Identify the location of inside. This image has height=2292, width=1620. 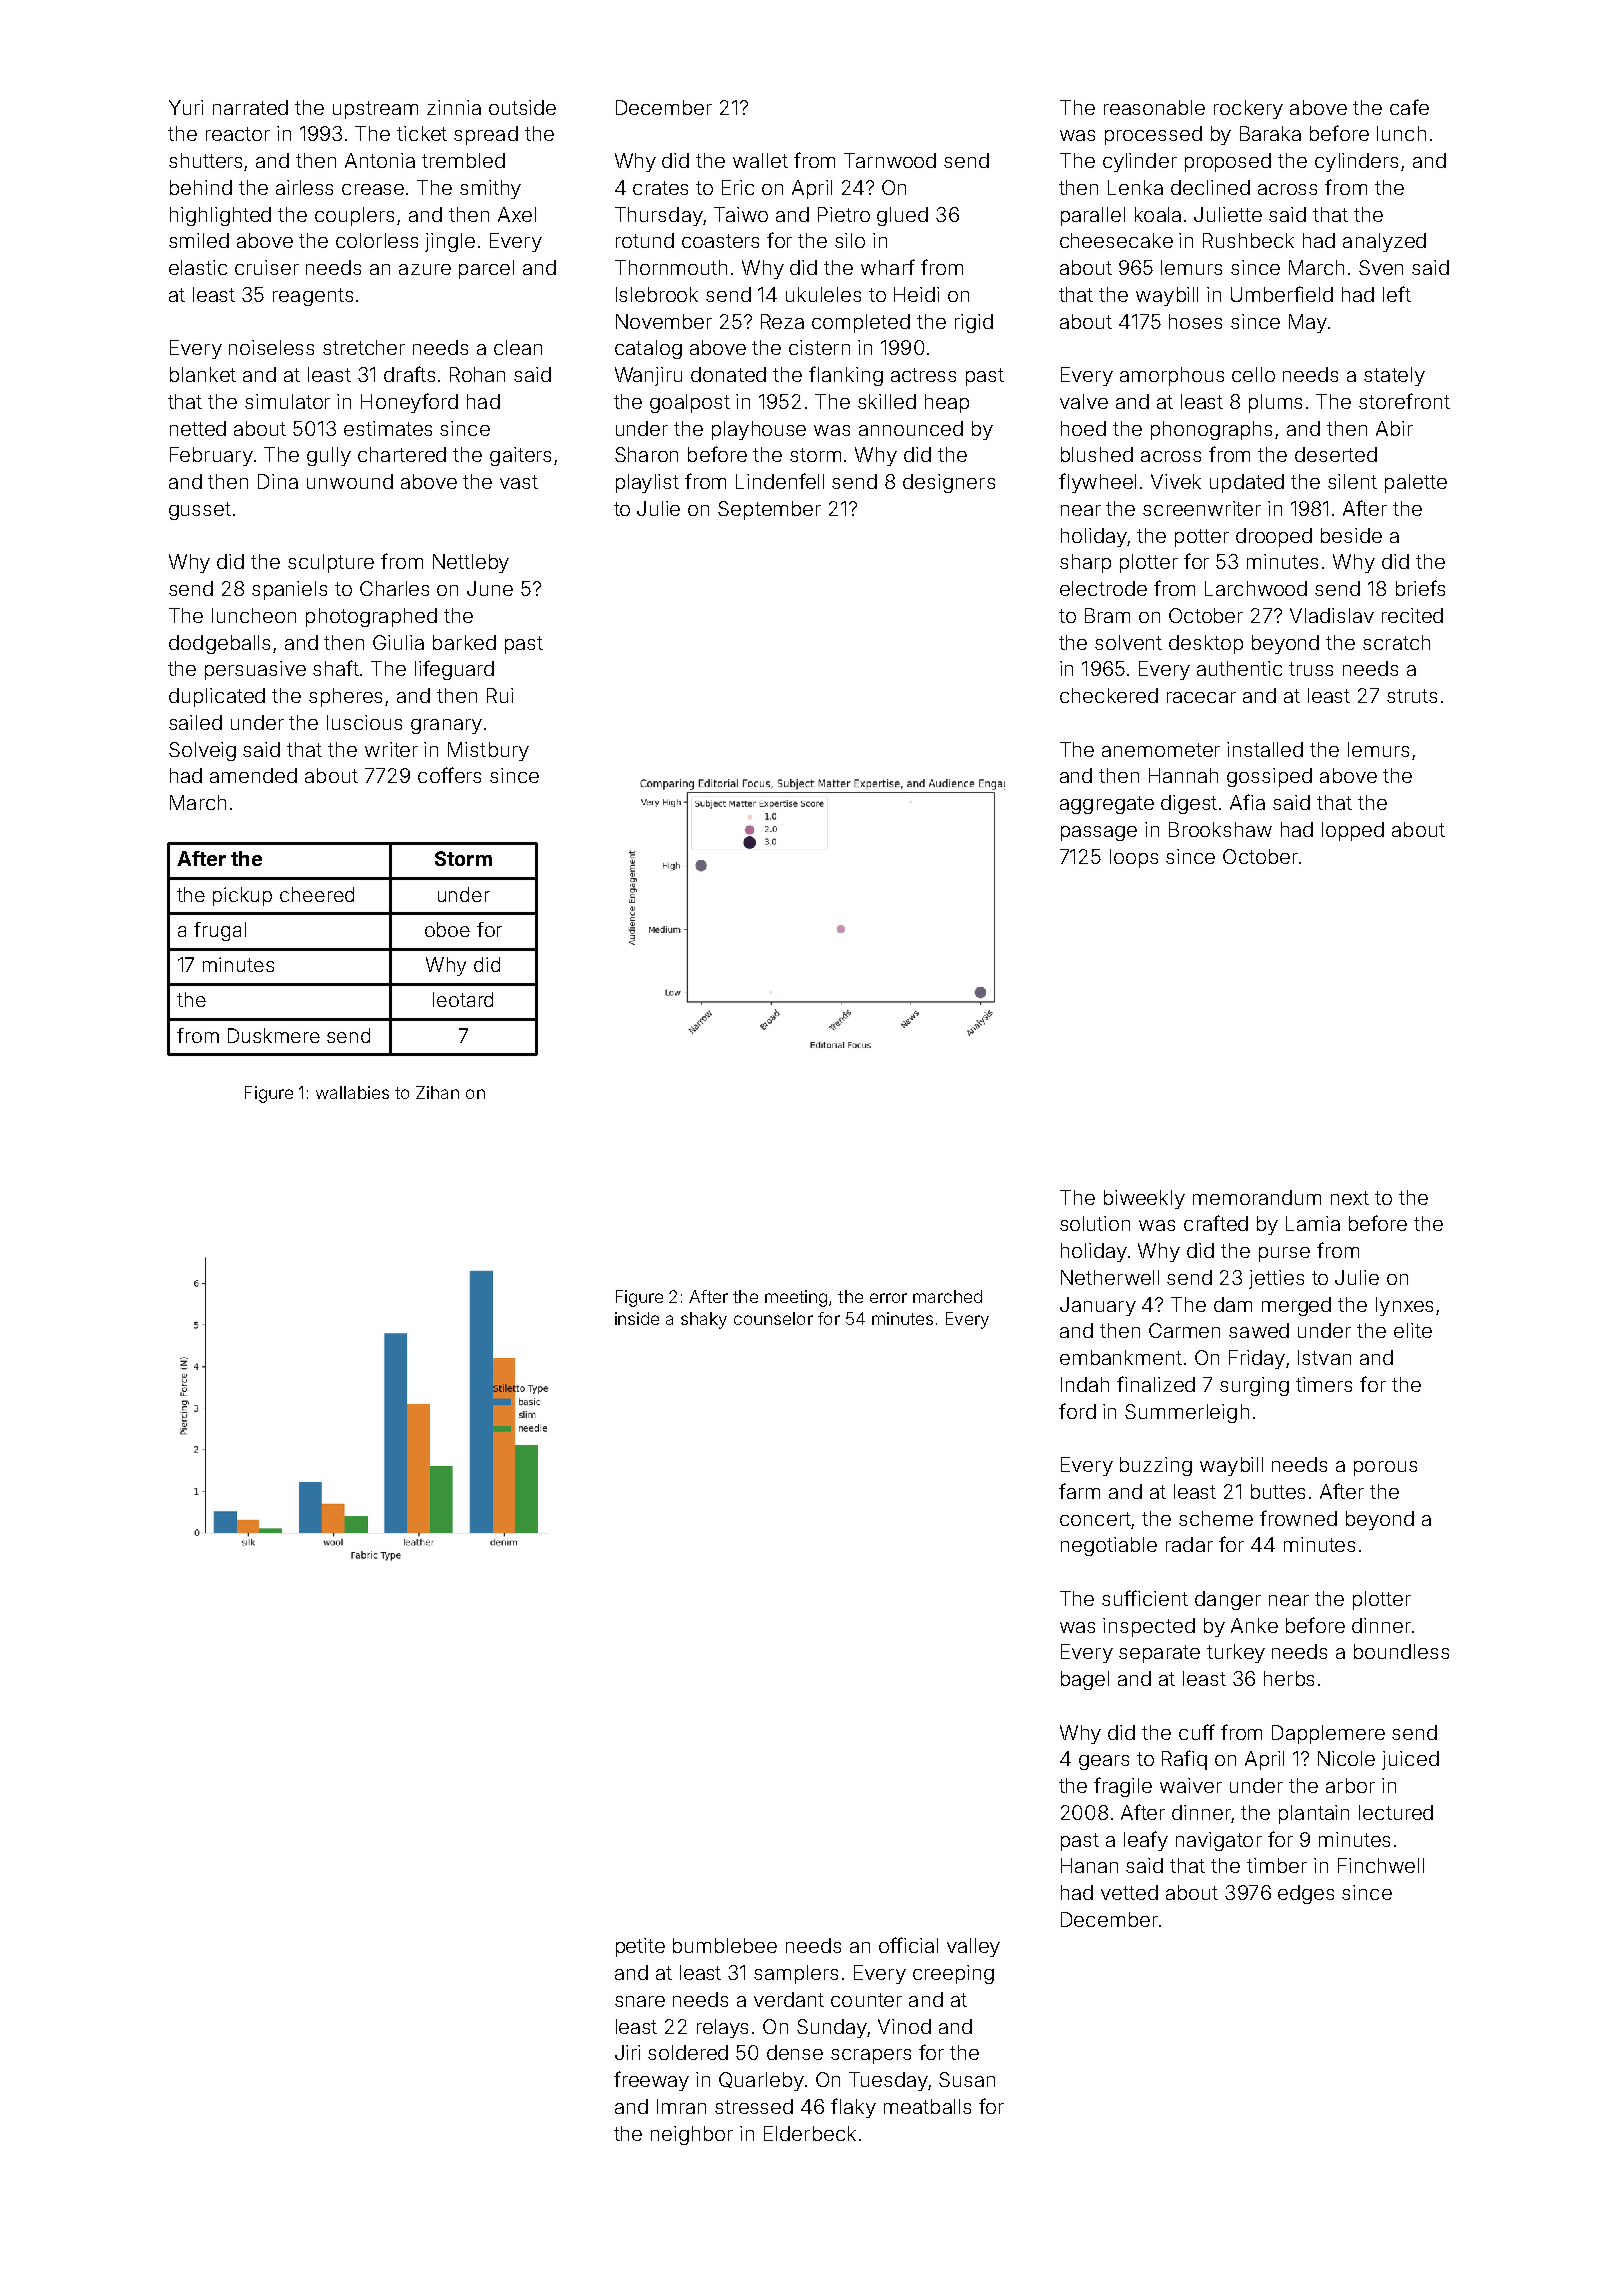
(637, 1318).
